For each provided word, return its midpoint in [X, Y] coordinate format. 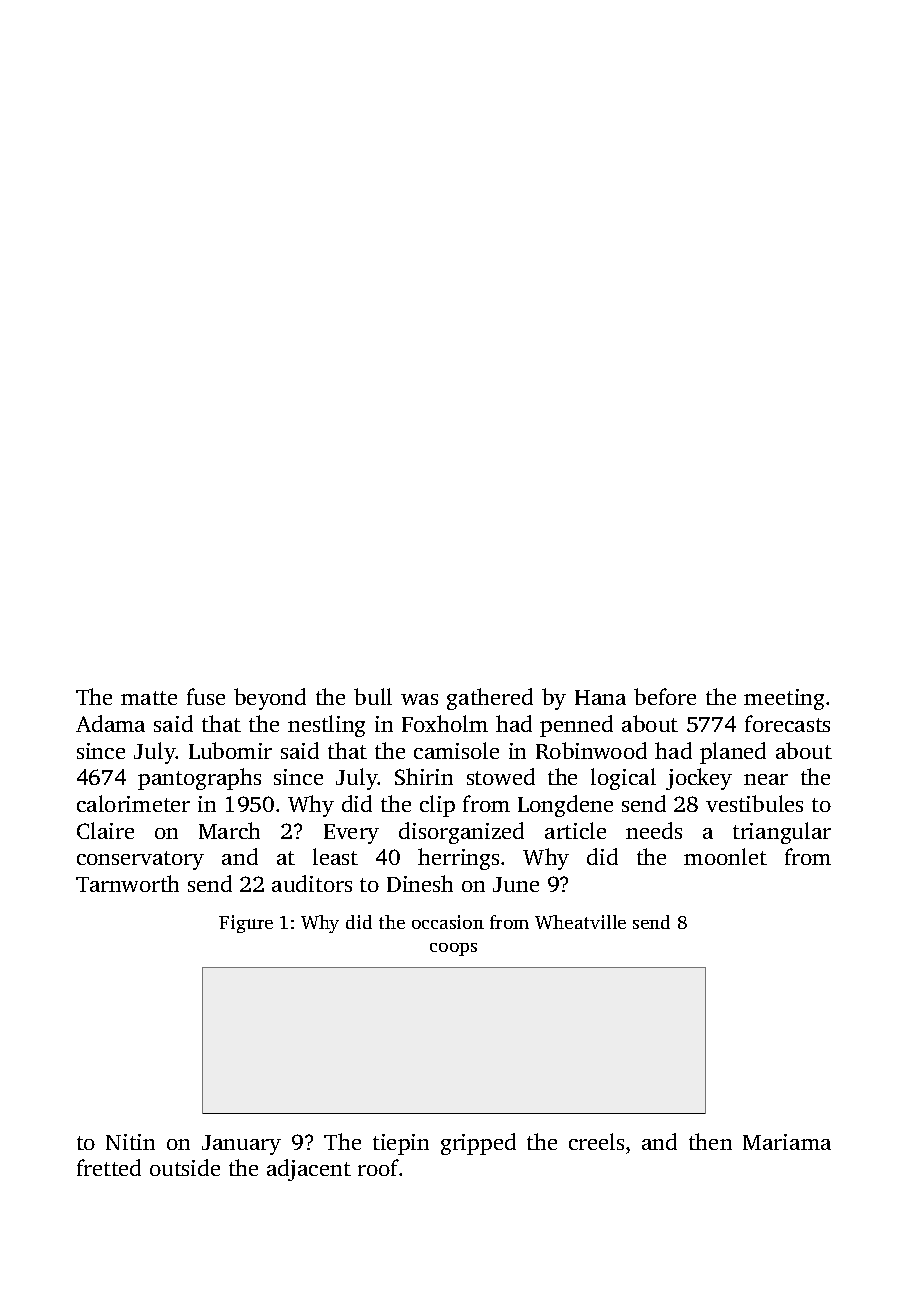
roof [379, 1167]
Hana [600, 697]
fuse [206, 696]
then [710, 1141]
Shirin [424, 776]
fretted [109, 1167]
